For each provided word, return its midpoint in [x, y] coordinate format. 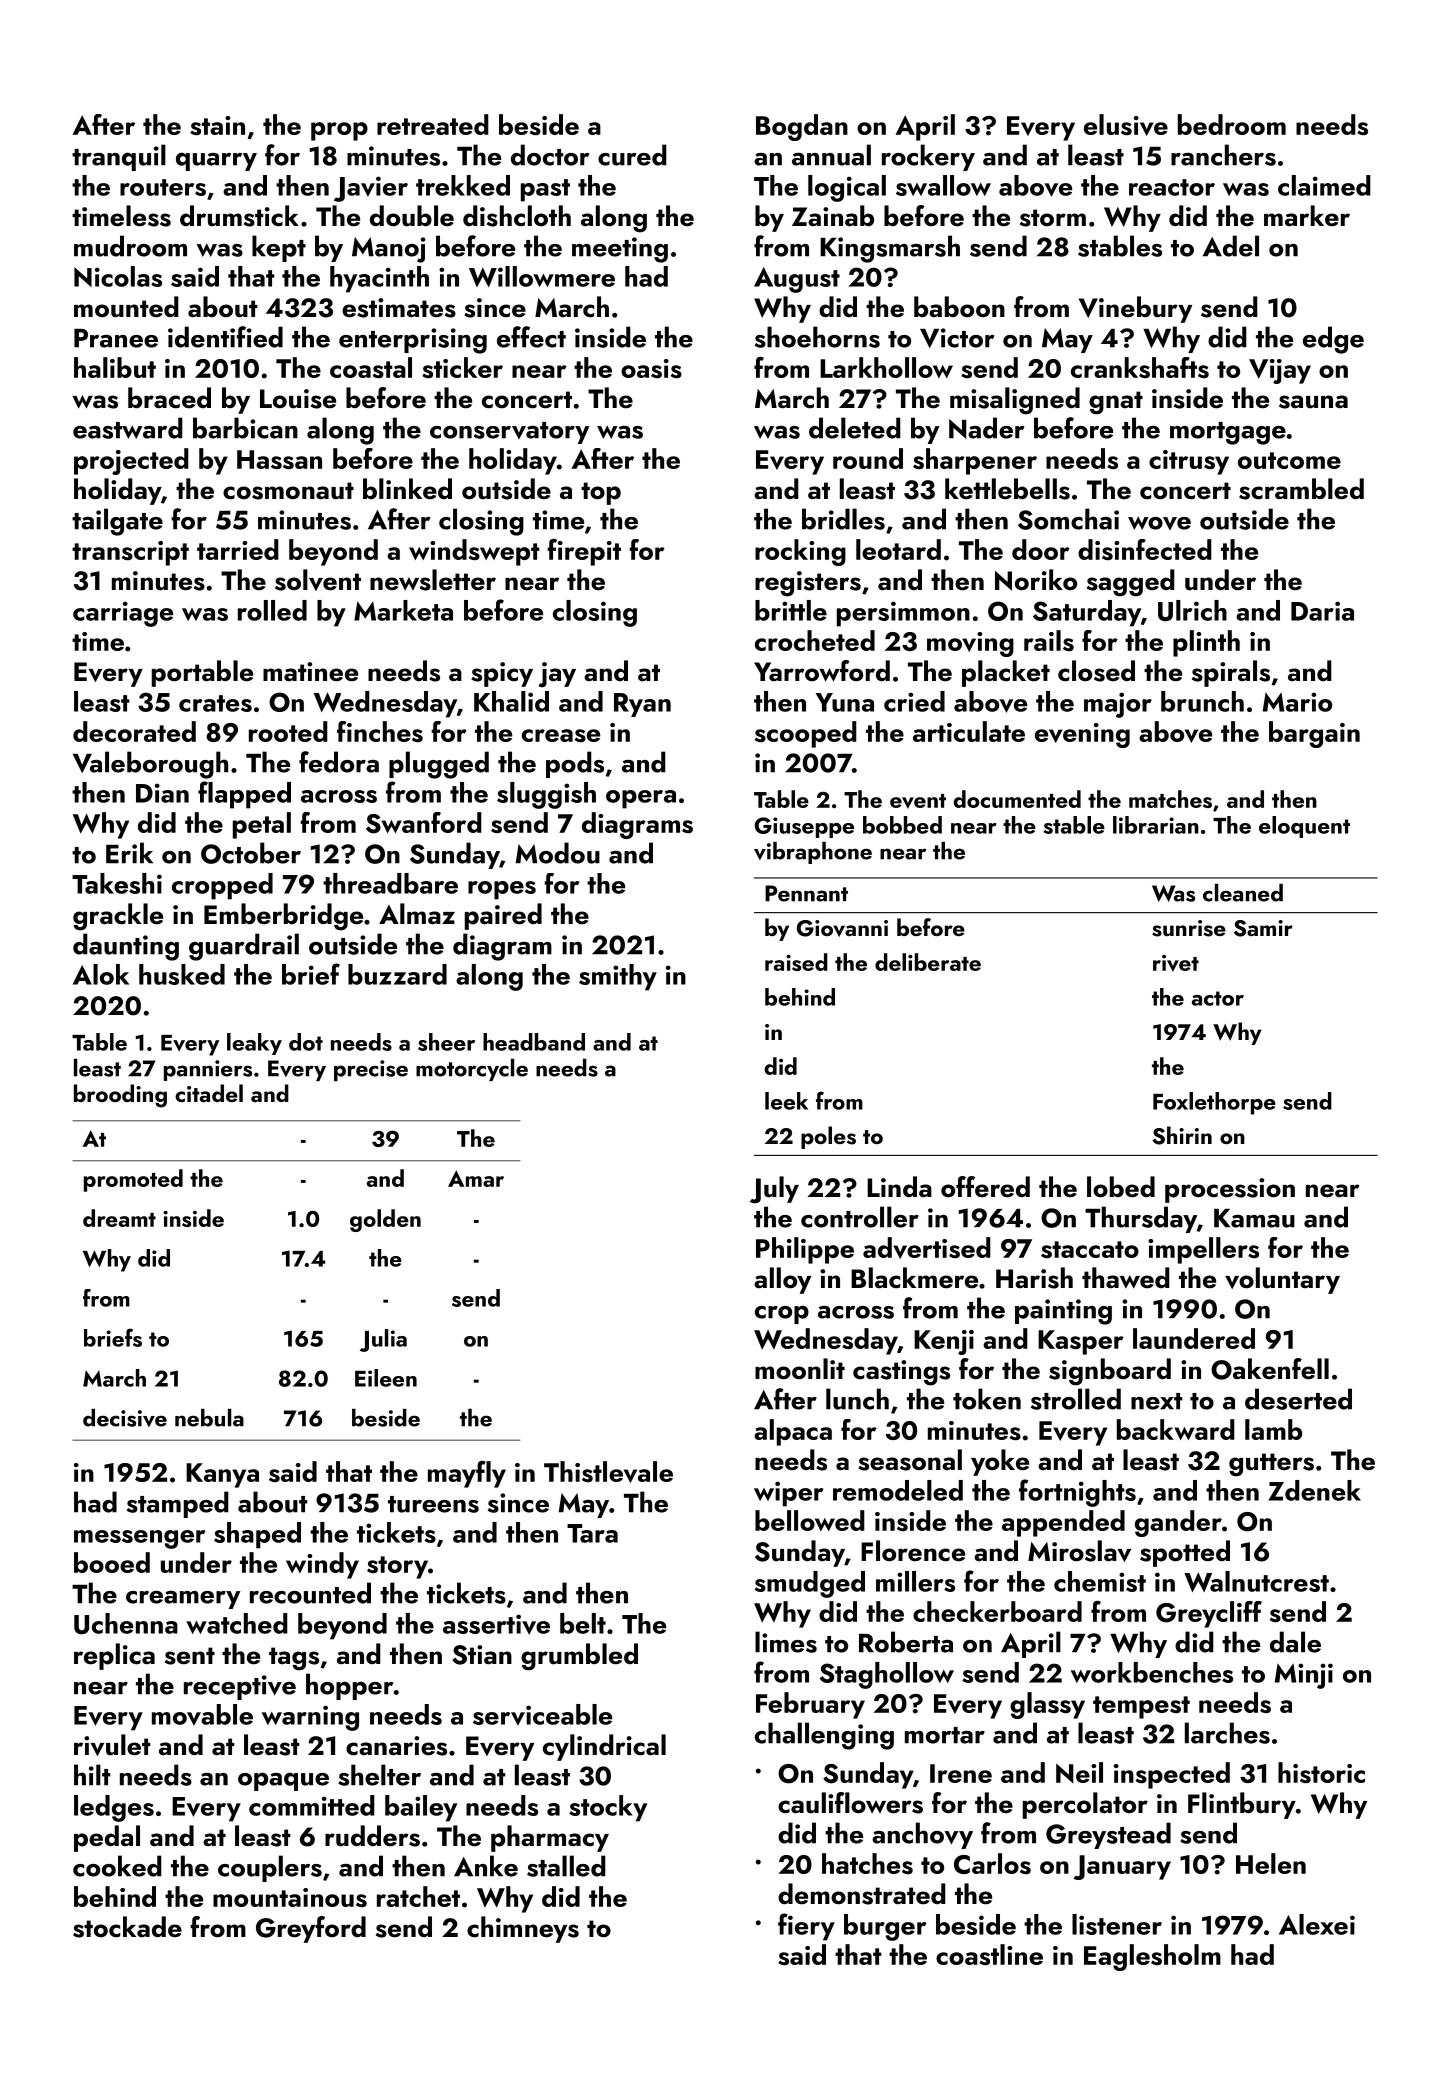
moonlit [800, 1369]
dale [1295, 1642]
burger [885, 1927]
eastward [128, 428]
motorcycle [472, 1070]
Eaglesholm [1152, 1957]
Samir [1263, 928]
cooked [117, 1866]
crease [561, 735]
